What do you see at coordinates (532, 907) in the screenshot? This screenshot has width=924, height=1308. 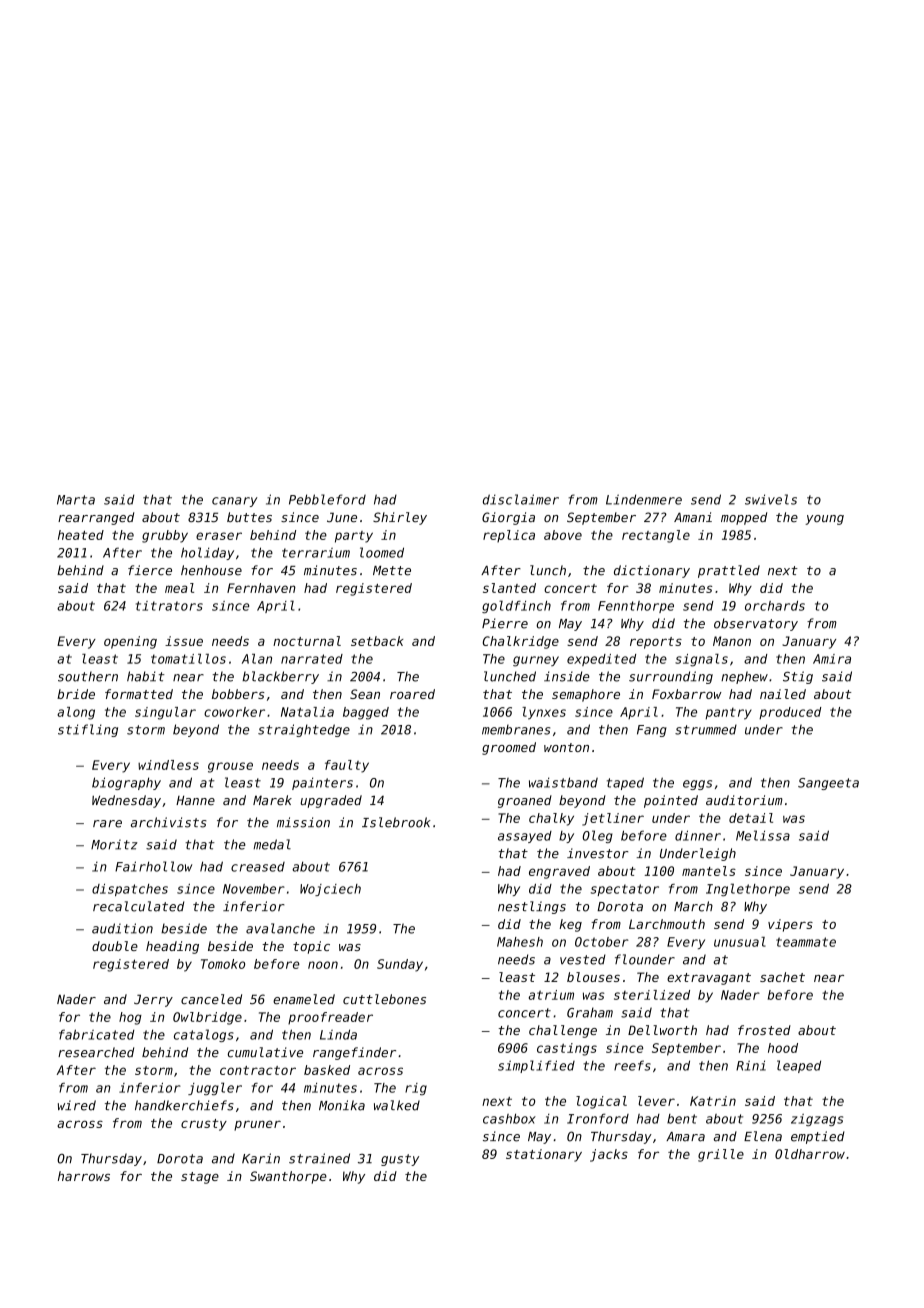 I see `nestlings` at bounding box center [532, 907].
